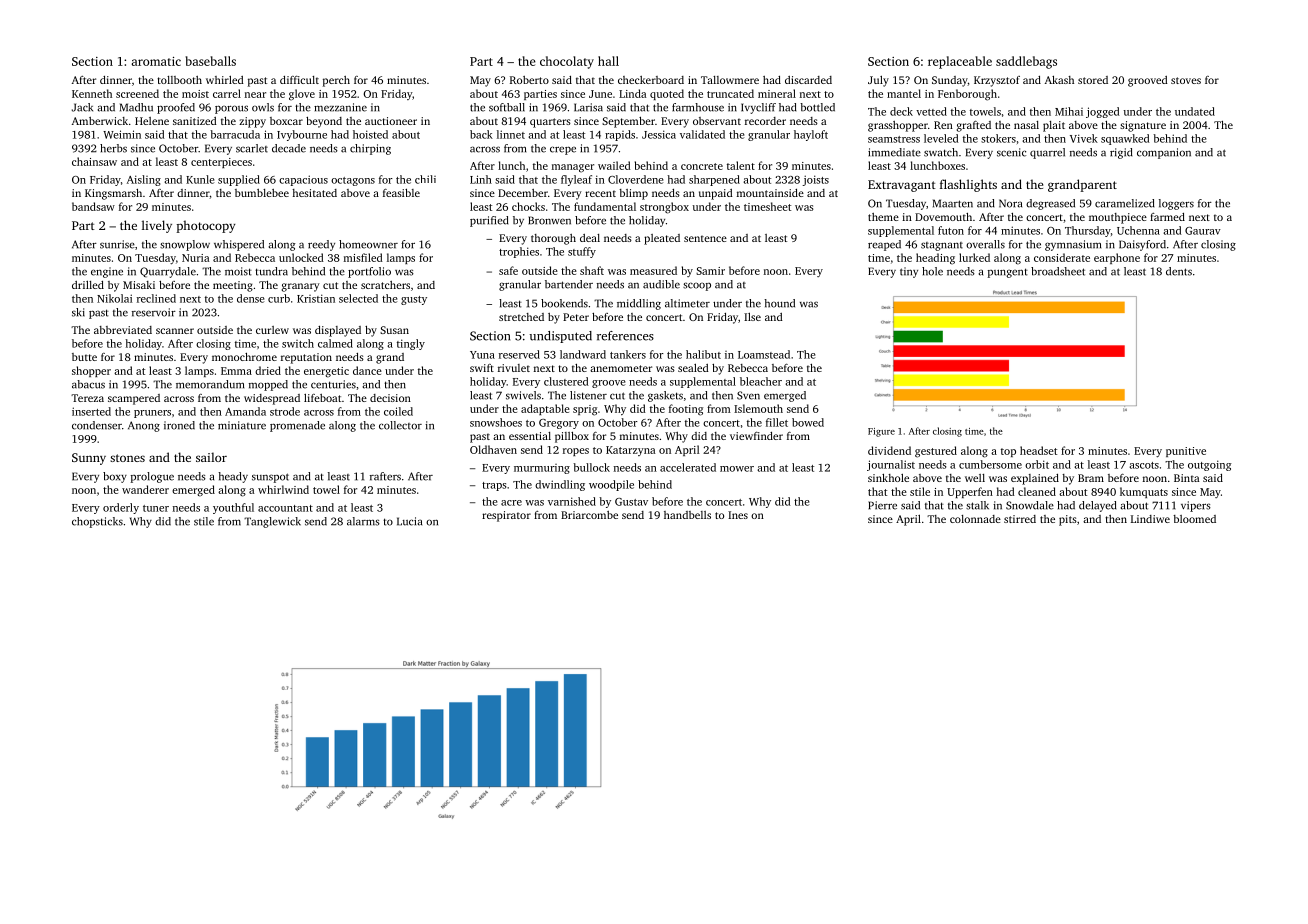 This page has width=1308, height=924. I want to click on farmhouse, so click(698, 107).
